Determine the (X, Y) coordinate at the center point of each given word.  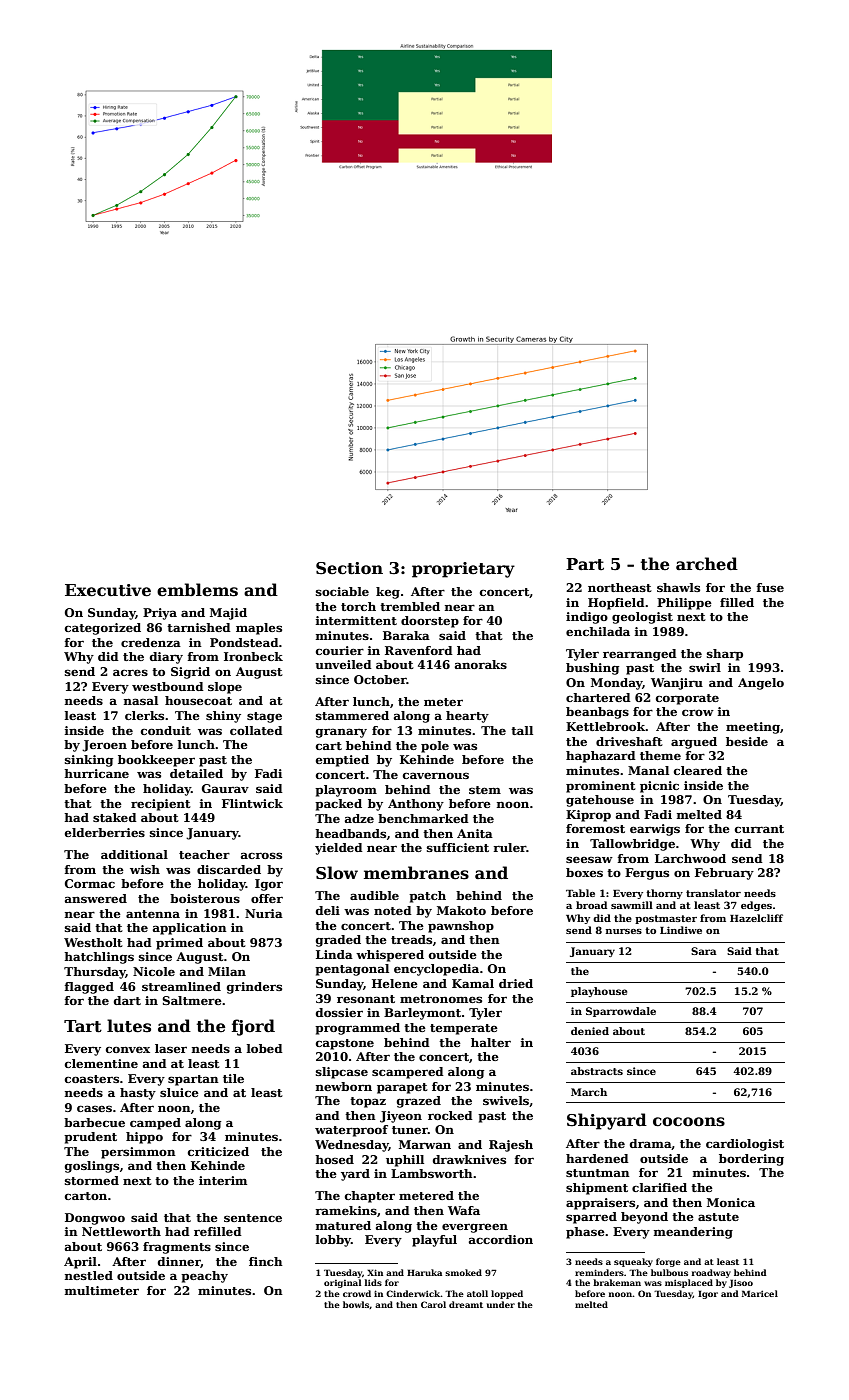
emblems (197, 590)
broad (591, 905)
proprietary (463, 570)
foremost (595, 828)
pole (435, 747)
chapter (370, 1197)
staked (115, 817)
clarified (659, 1187)
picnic (659, 787)
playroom (346, 791)
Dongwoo (95, 1219)
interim (223, 1180)
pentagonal (352, 970)
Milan (227, 971)
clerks (144, 715)
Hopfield (616, 604)
